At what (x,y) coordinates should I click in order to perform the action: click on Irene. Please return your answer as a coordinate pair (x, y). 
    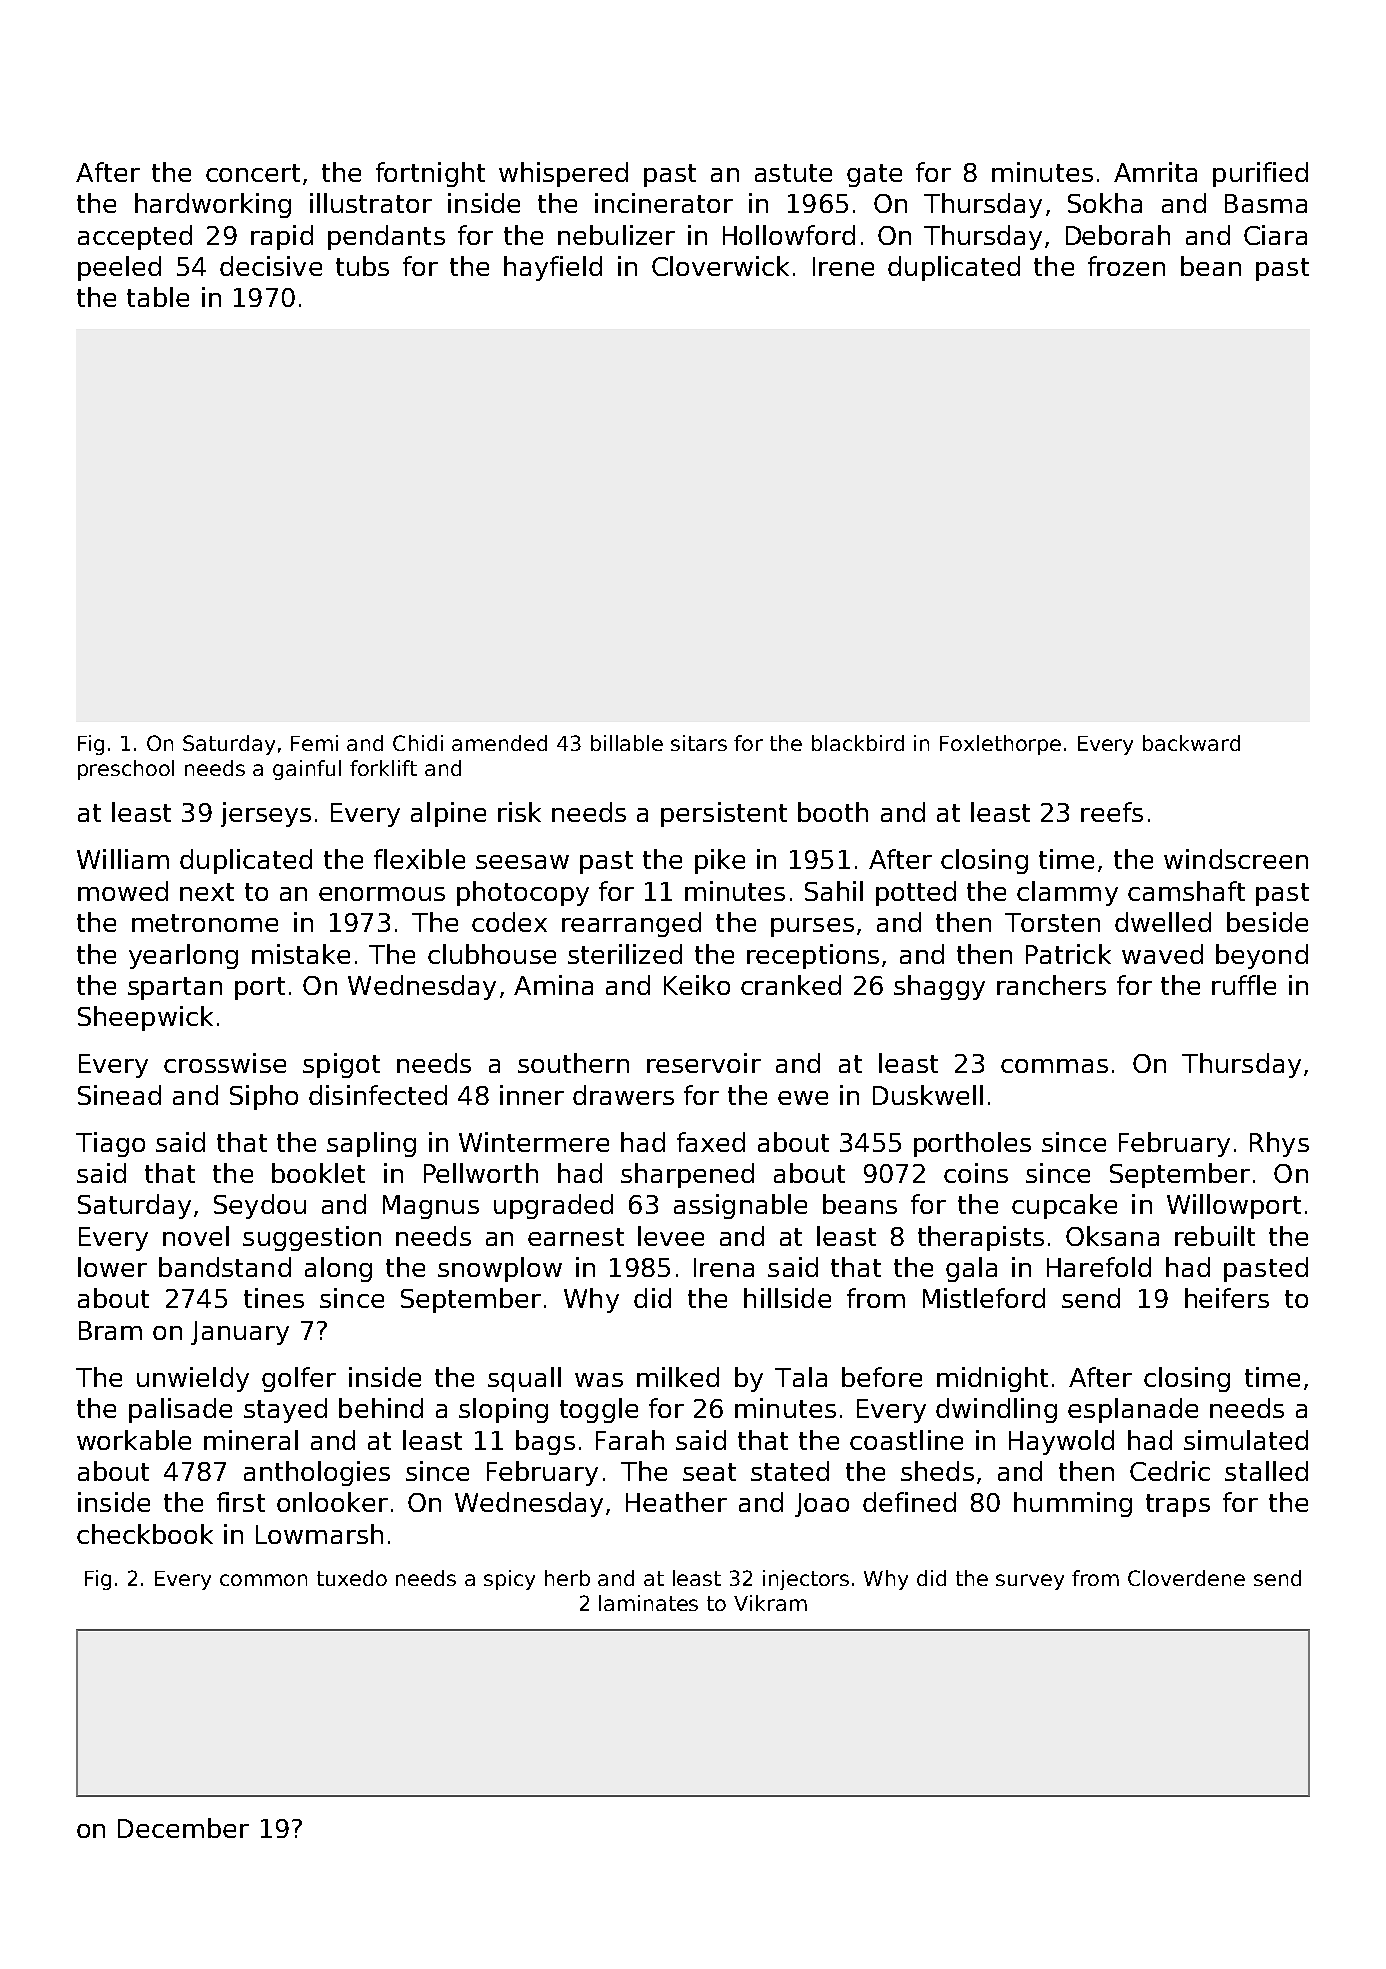
    Looking at the image, I should click on (843, 266).
